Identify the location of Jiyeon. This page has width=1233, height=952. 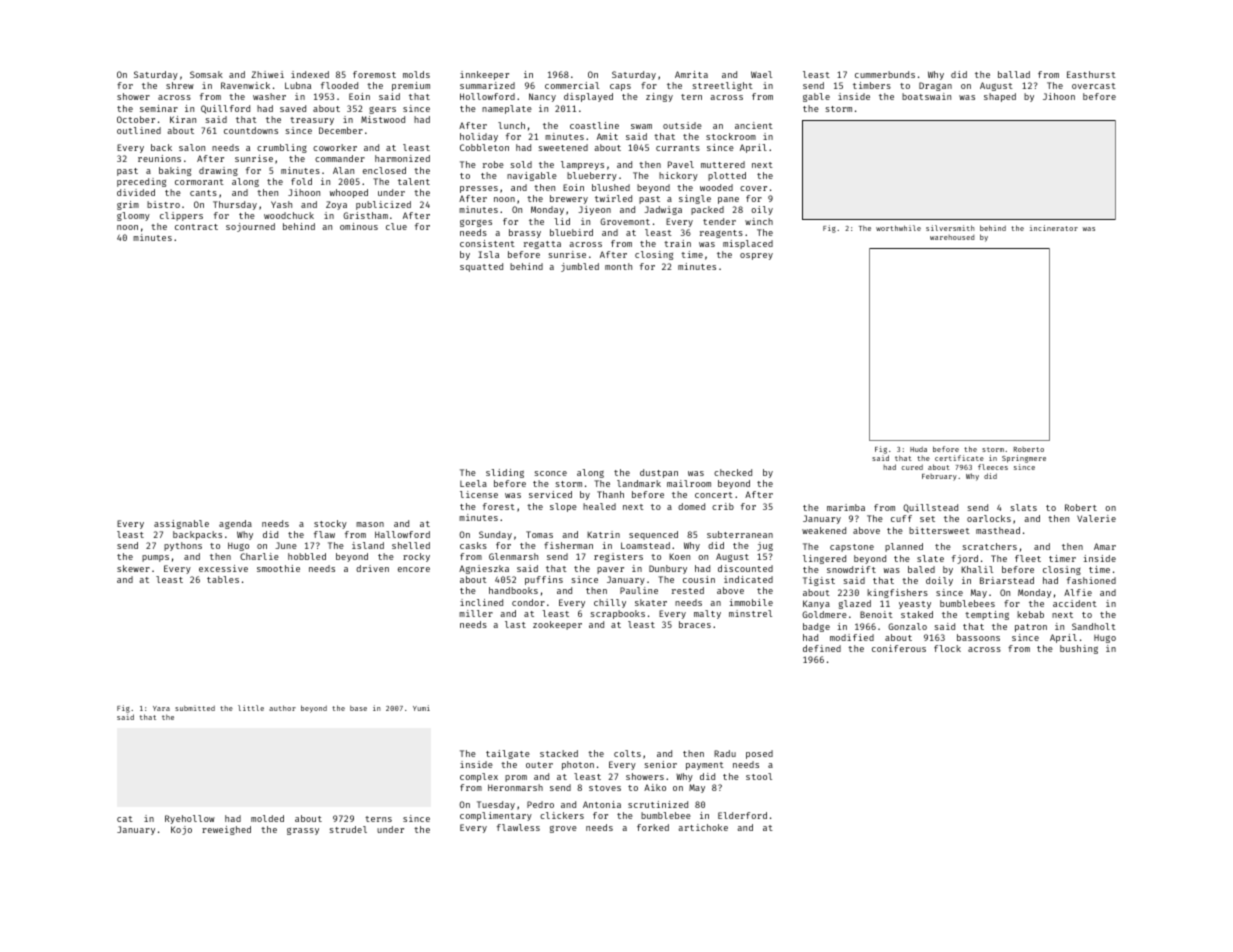
(594, 210).
